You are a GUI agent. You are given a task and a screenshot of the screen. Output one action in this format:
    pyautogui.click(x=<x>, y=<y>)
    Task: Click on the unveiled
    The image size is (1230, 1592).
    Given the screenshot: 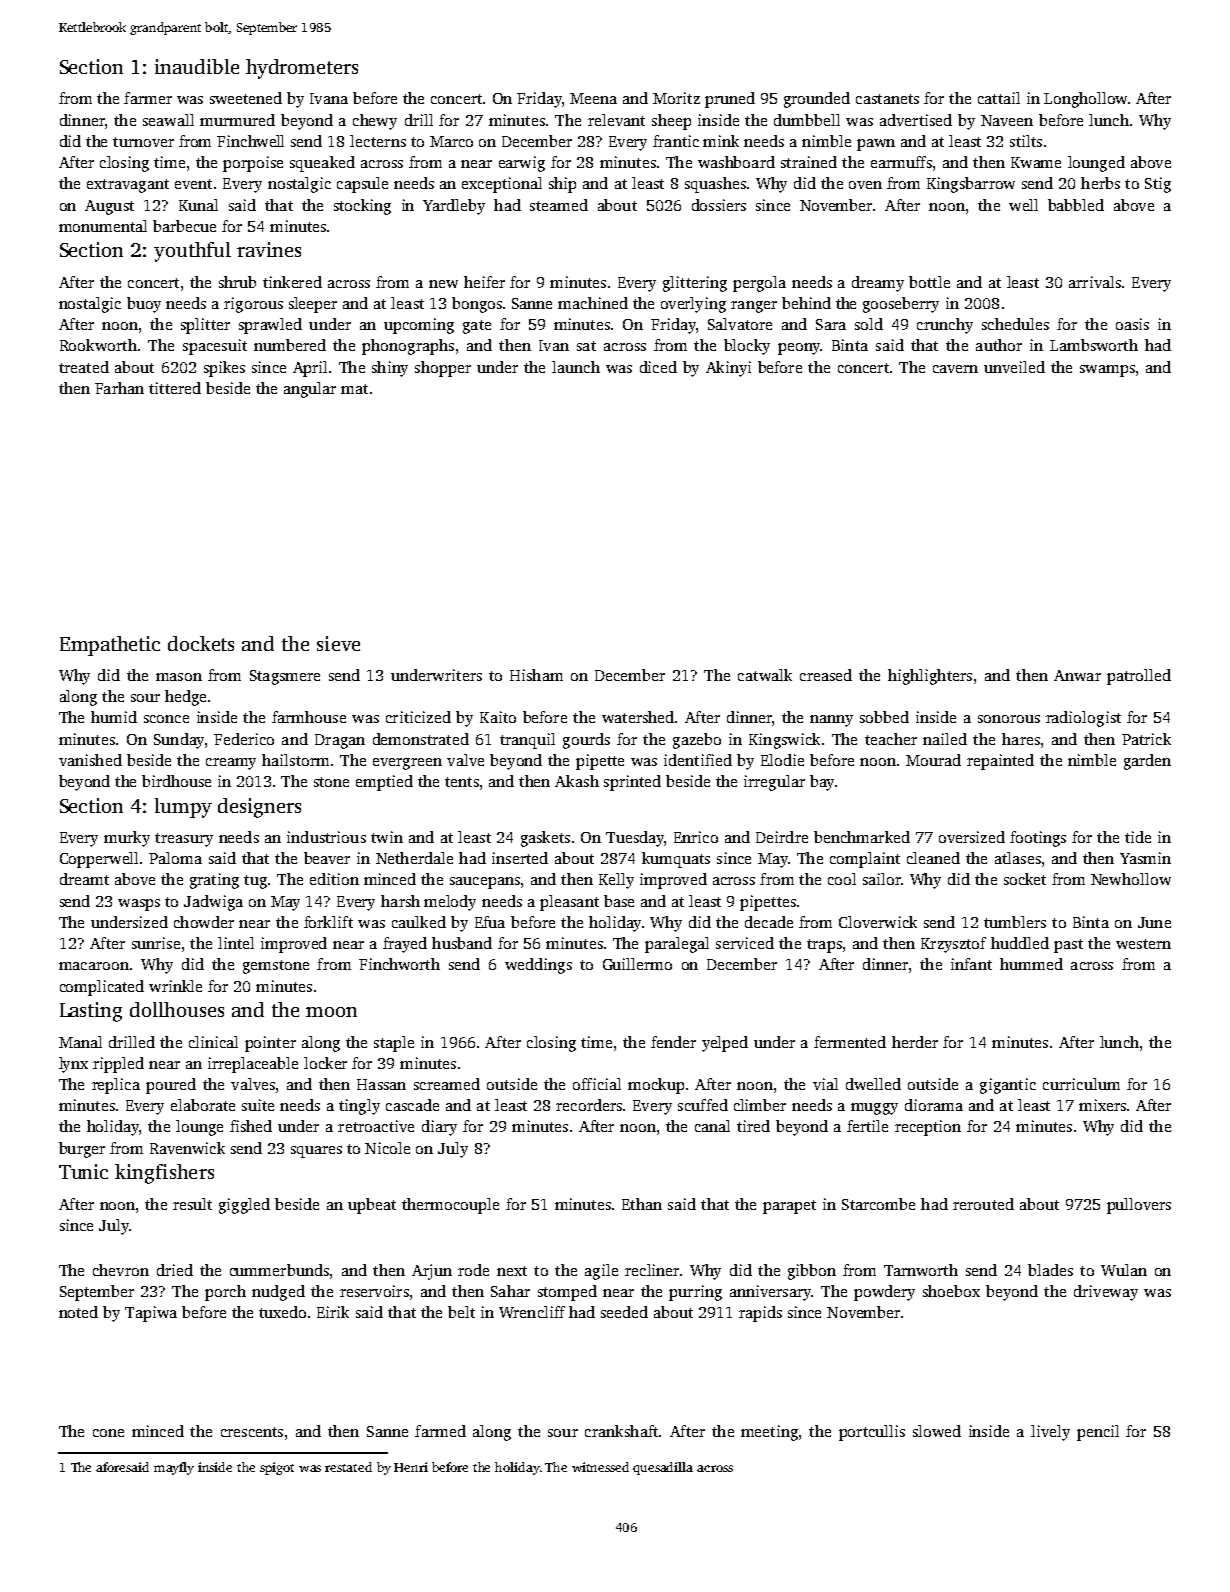 What is the action you would take?
    pyautogui.click(x=1014, y=367)
